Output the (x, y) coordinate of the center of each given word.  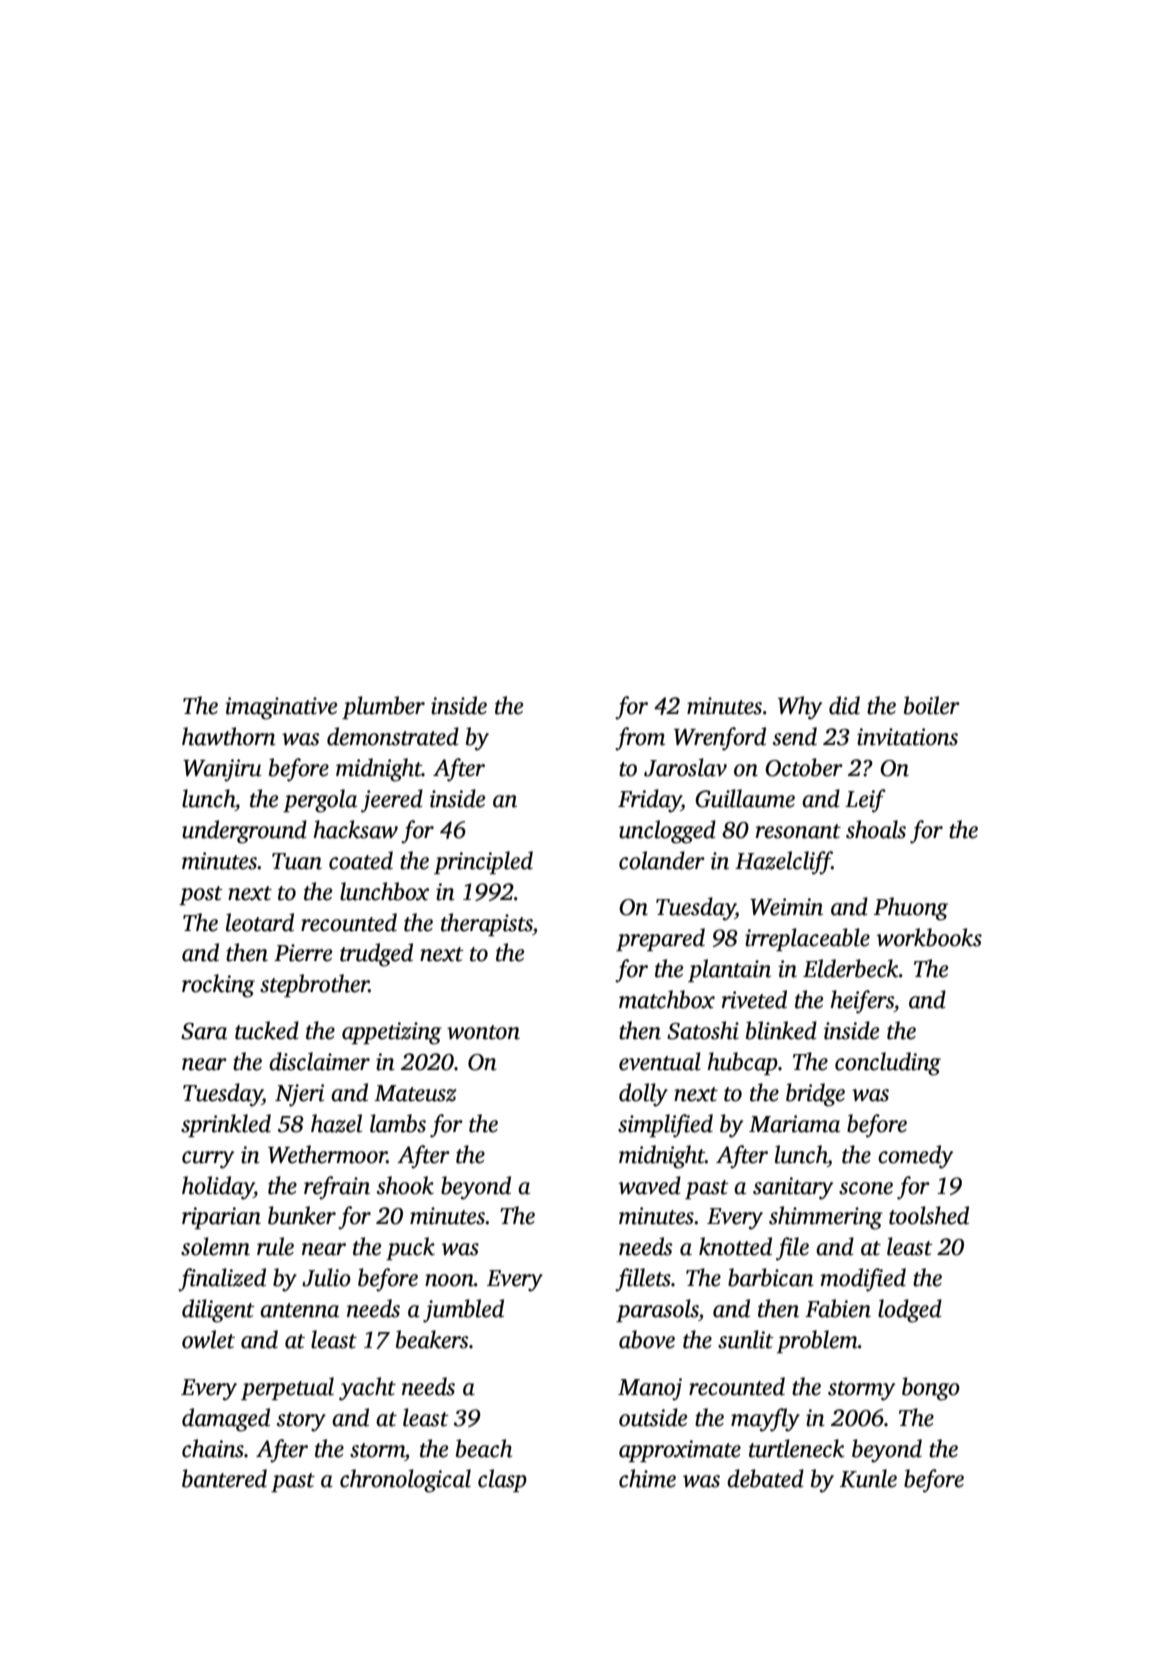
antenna (299, 1310)
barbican (771, 1277)
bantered (224, 1478)
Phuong (911, 909)
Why (800, 708)
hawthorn (229, 736)
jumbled (463, 1311)
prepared (660, 939)
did (844, 705)
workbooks (929, 937)
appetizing (392, 1033)
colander (662, 860)
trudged (376, 955)
